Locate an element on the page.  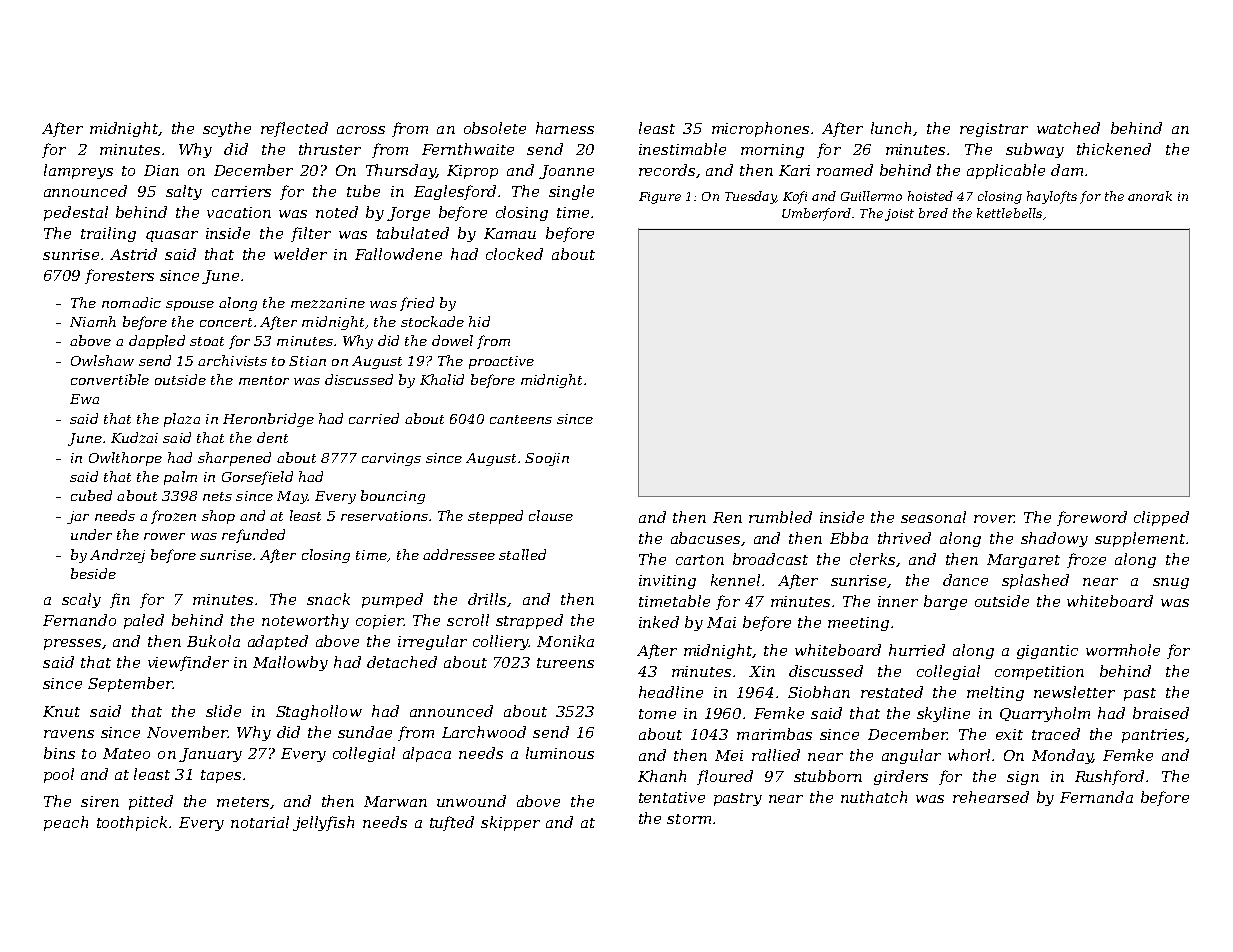
clocked is located at coordinates (514, 254).
